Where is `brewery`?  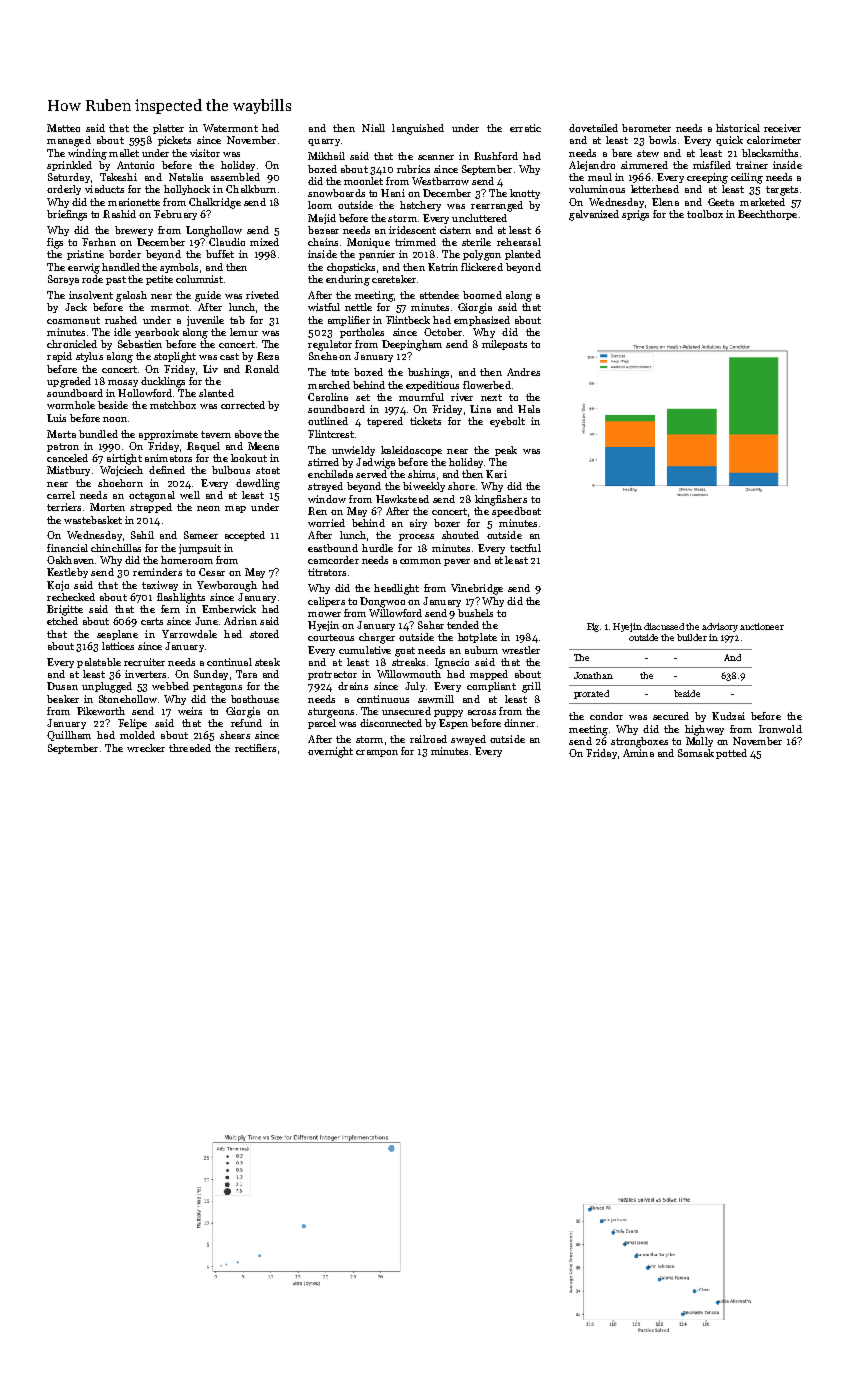
brewery is located at coordinates (134, 231).
